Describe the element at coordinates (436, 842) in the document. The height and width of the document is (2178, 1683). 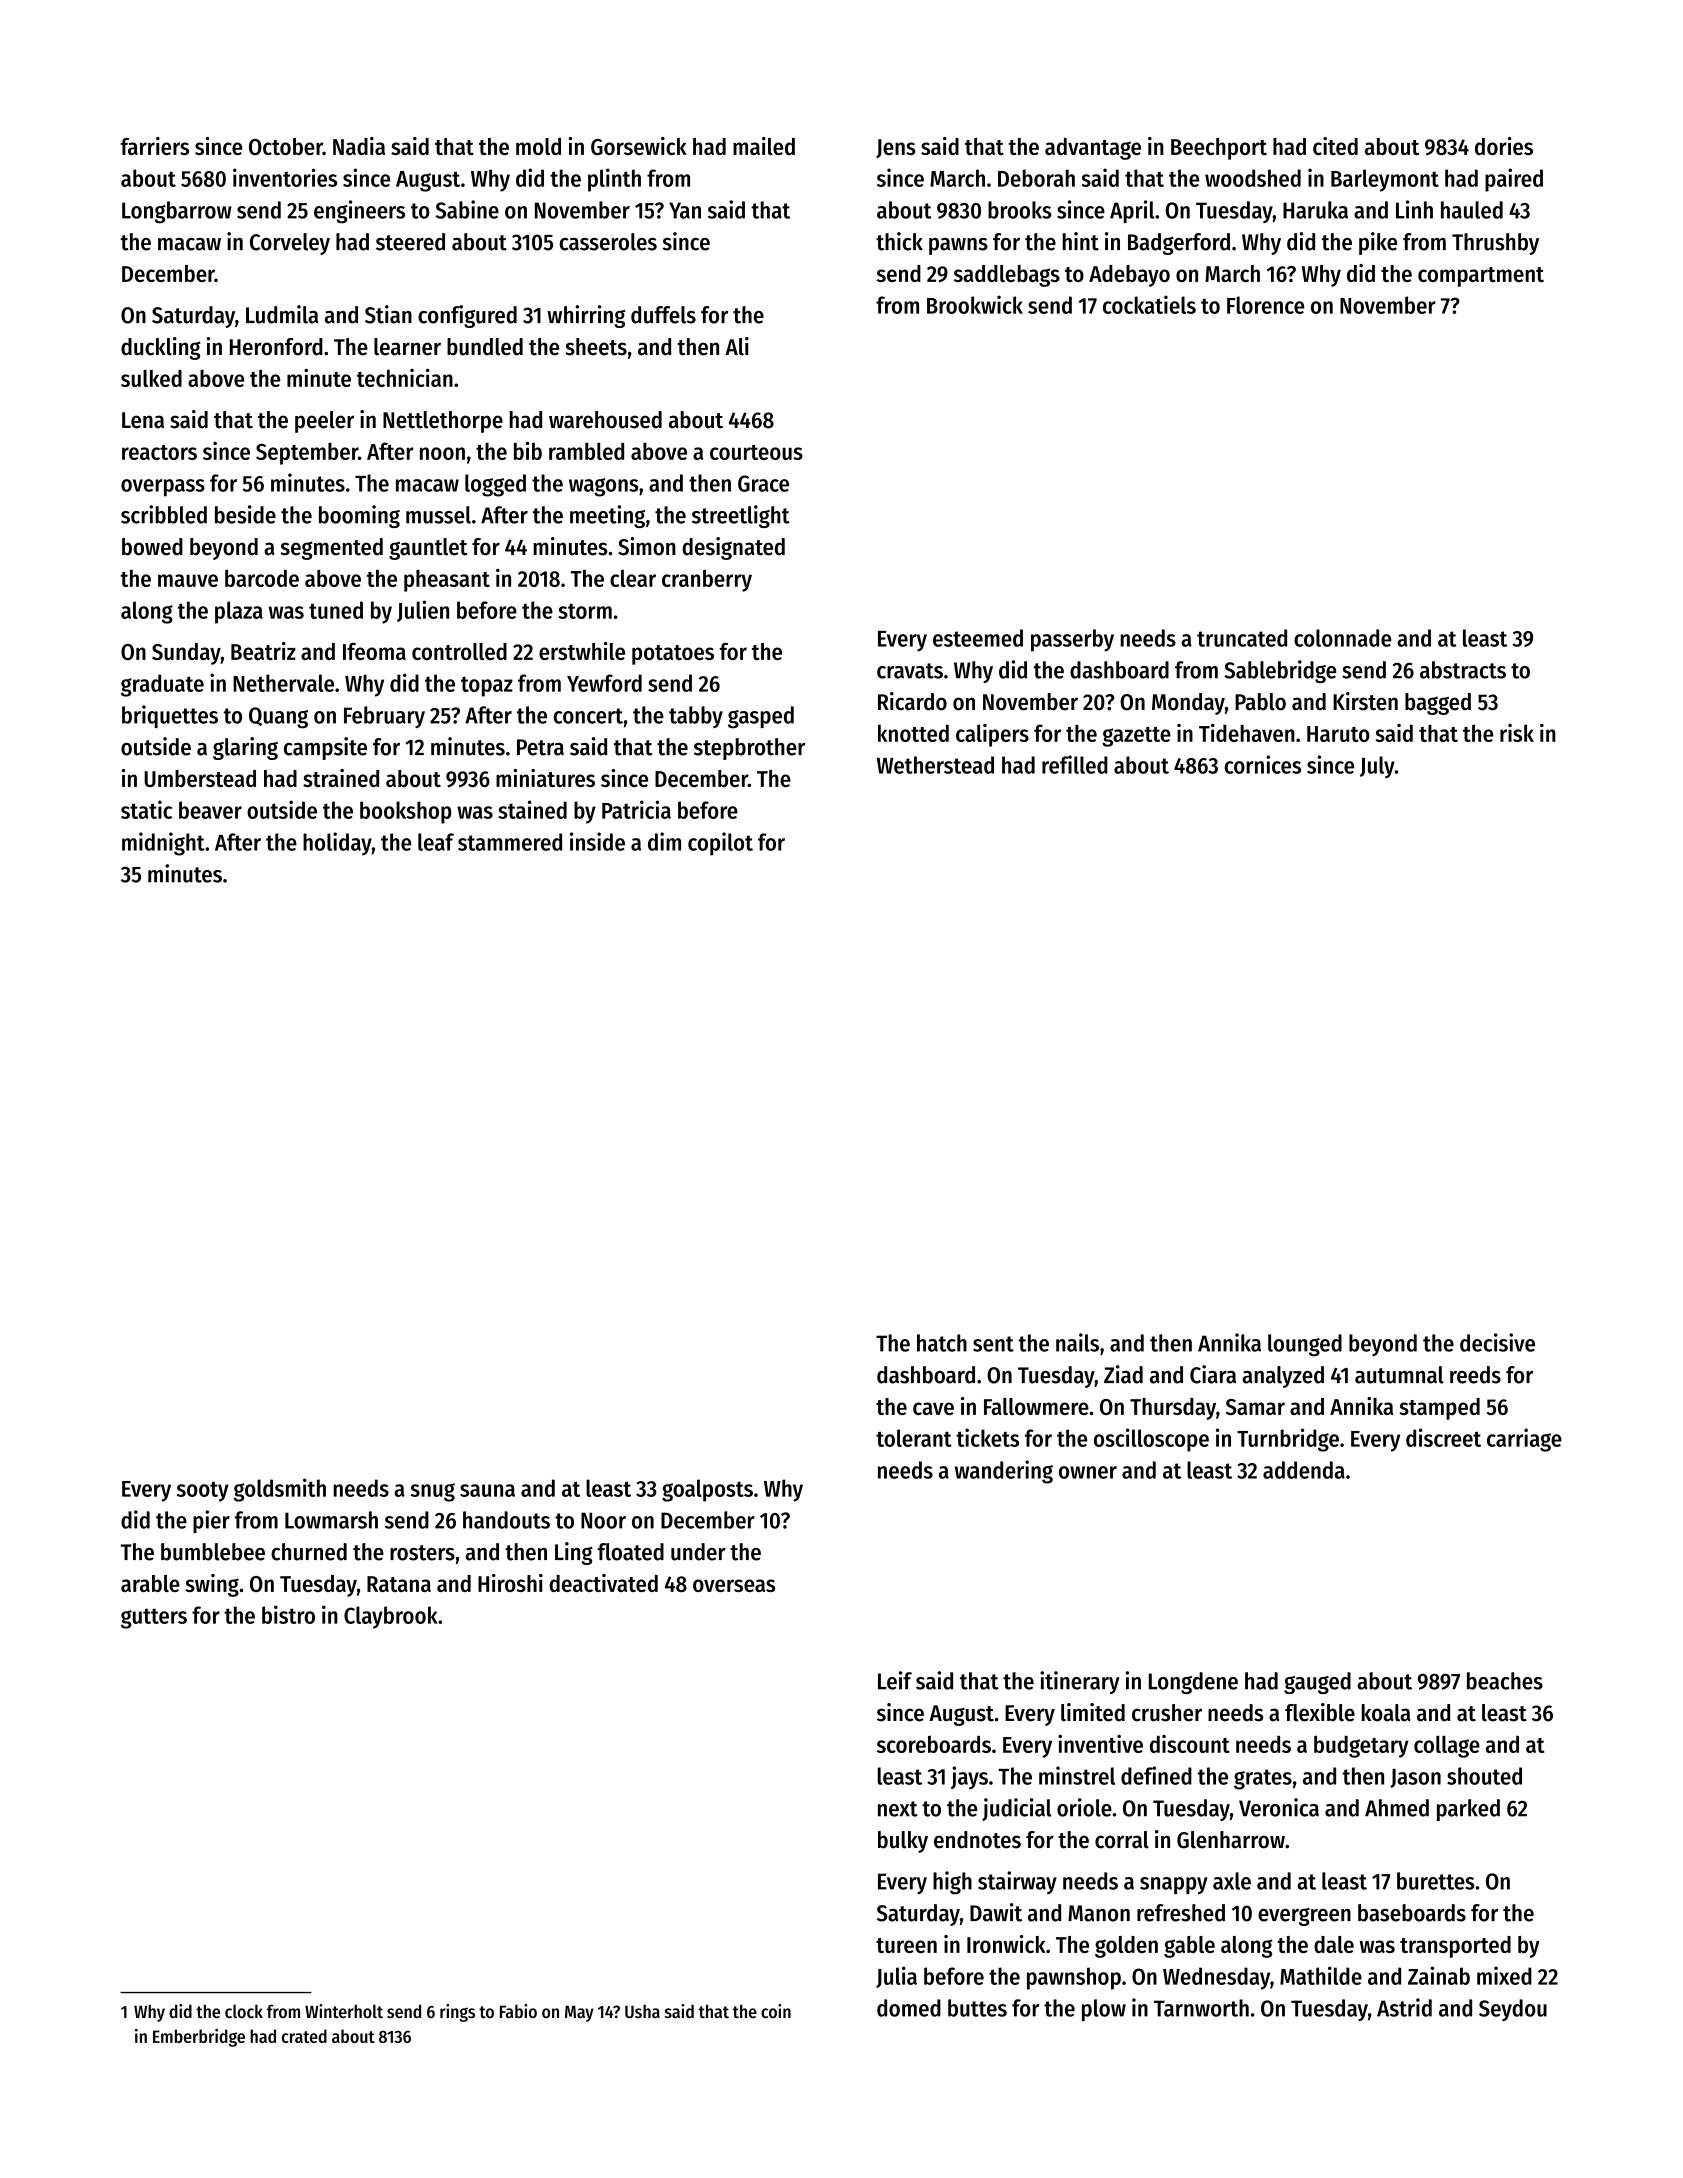
I see `leaf` at that location.
